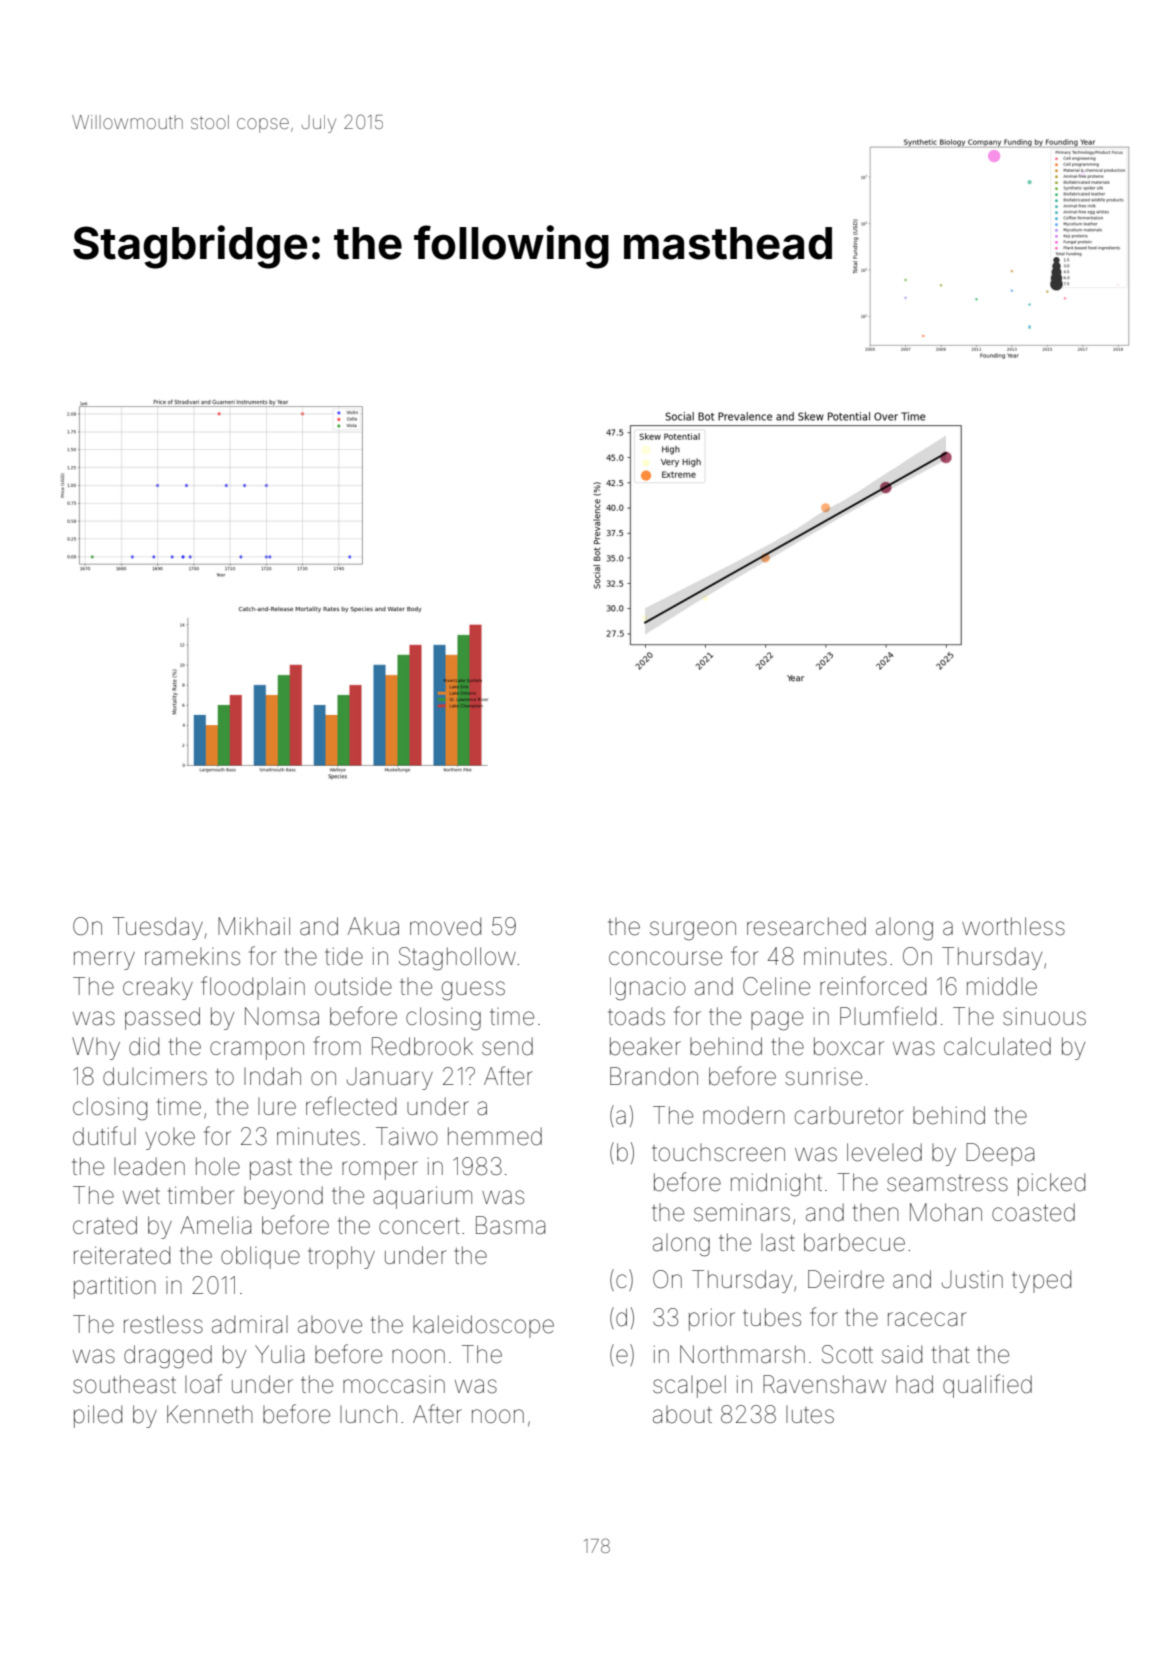 The image size is (1165, 1654). I want to click on Justin, so click(972, 1280).
